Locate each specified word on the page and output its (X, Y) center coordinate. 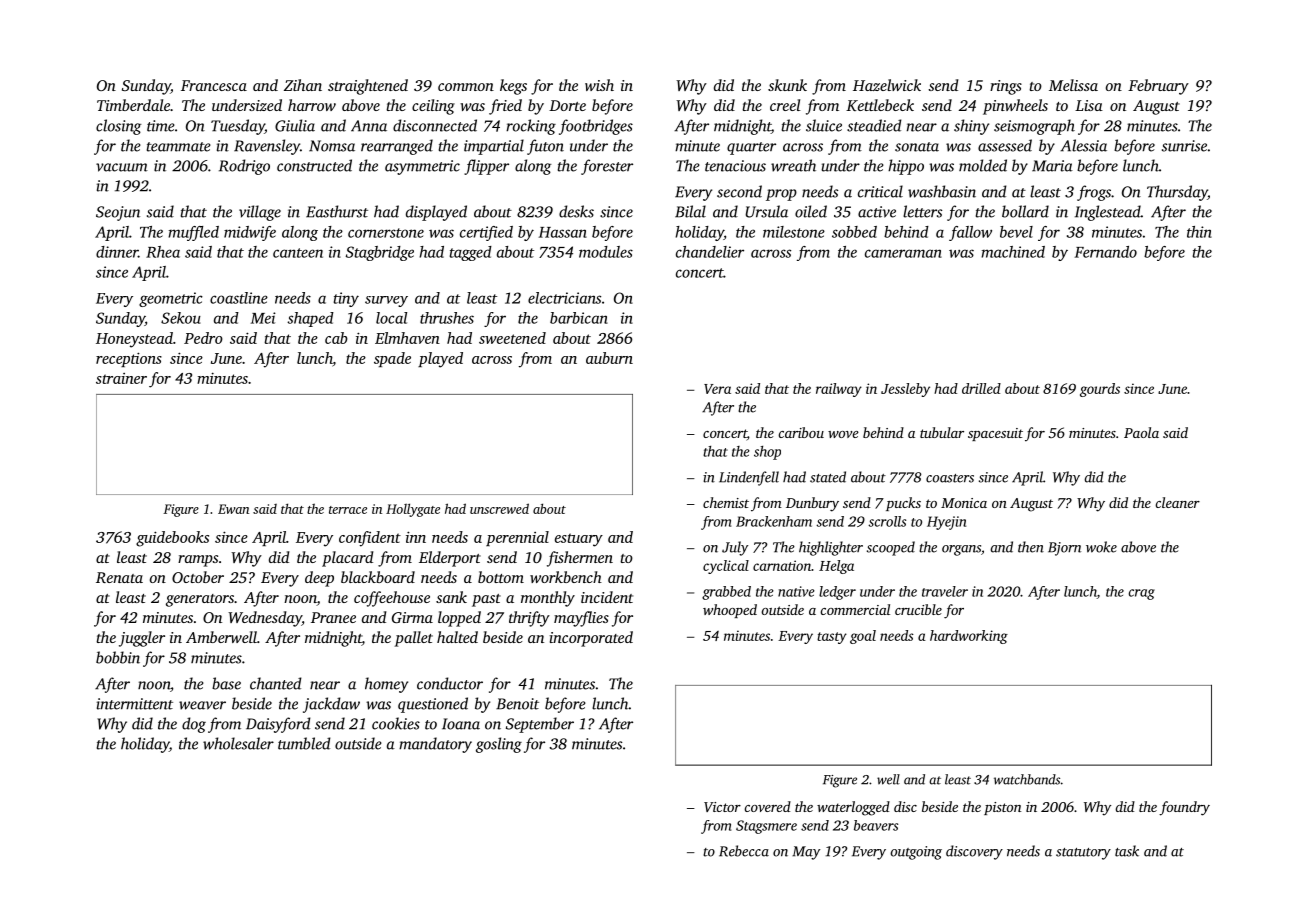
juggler (142, 639)
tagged (470, 253)
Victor (722, 807)
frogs (1094, 193)
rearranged (397, 147)
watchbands (1027, 779)
